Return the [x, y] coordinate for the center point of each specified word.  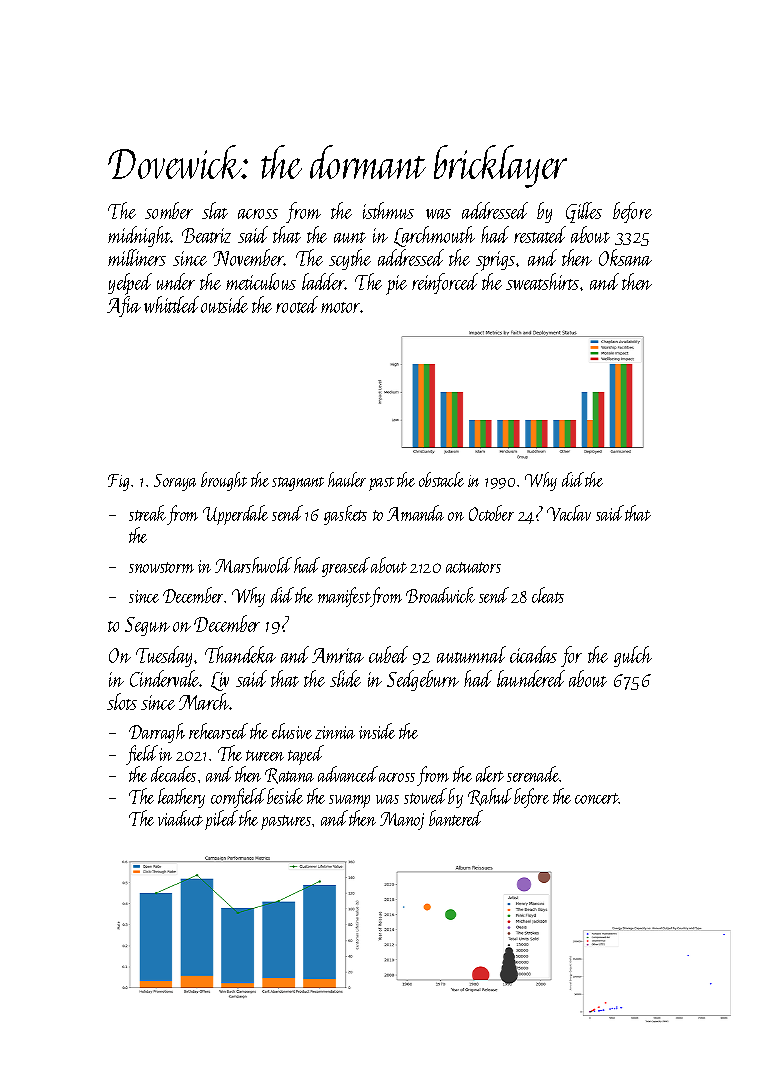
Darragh [157, 733]
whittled [171, 304]
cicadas [533, 654]
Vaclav [569, 513]
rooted [297, 304]
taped [306, 755]
